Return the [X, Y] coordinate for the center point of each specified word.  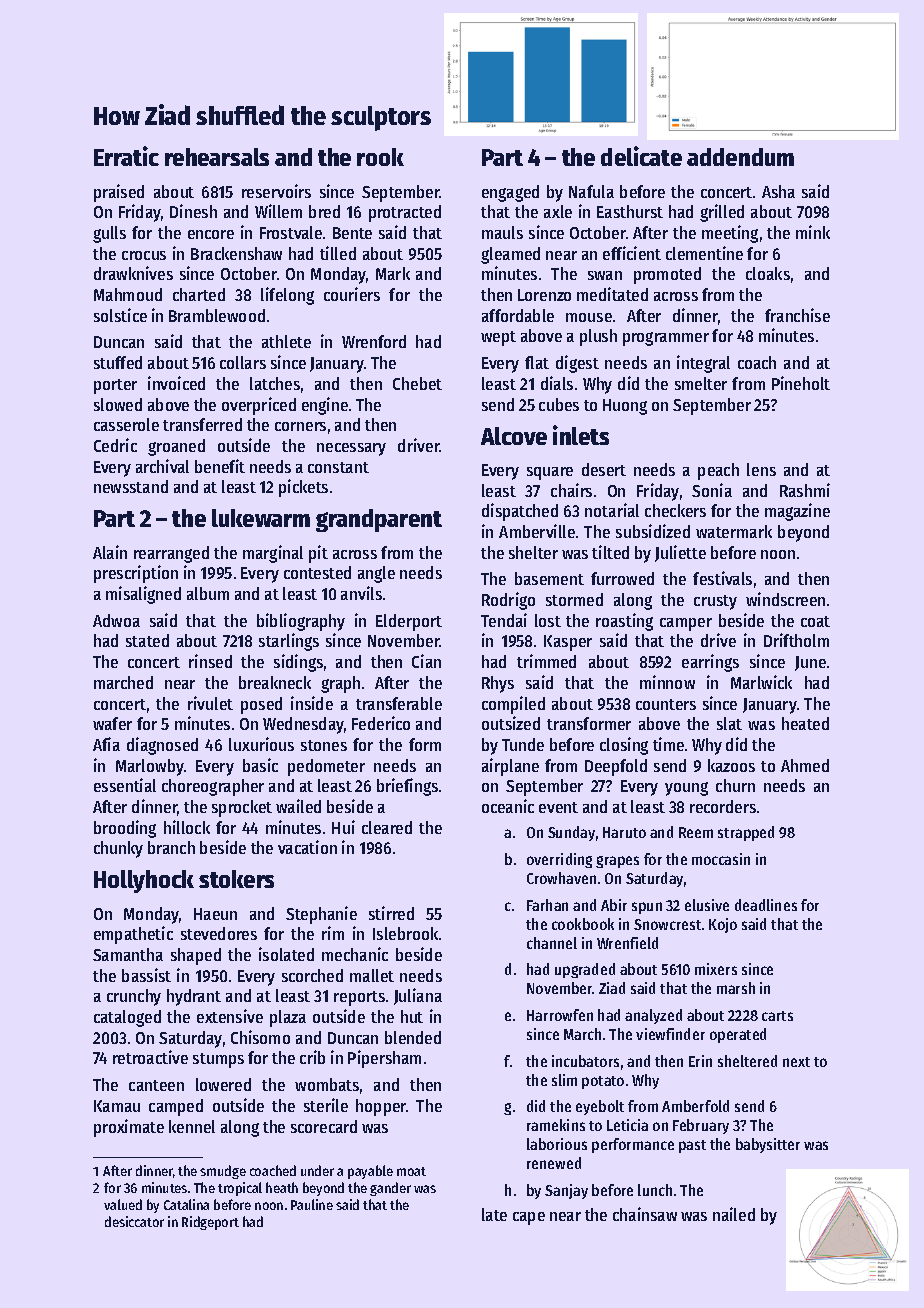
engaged [510, 193]
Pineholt [801, 383]
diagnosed [162, 746]
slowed [118, 404]
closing [624, 746]
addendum [740, 157]
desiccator [134, 1221]
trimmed [546, 661]
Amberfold [695, 1106]
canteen [156, 1085]
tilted [610, 552]
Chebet [417, 383]
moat [411, 1171]
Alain [110, 552]
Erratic [126, 156]
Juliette [680, 553]
